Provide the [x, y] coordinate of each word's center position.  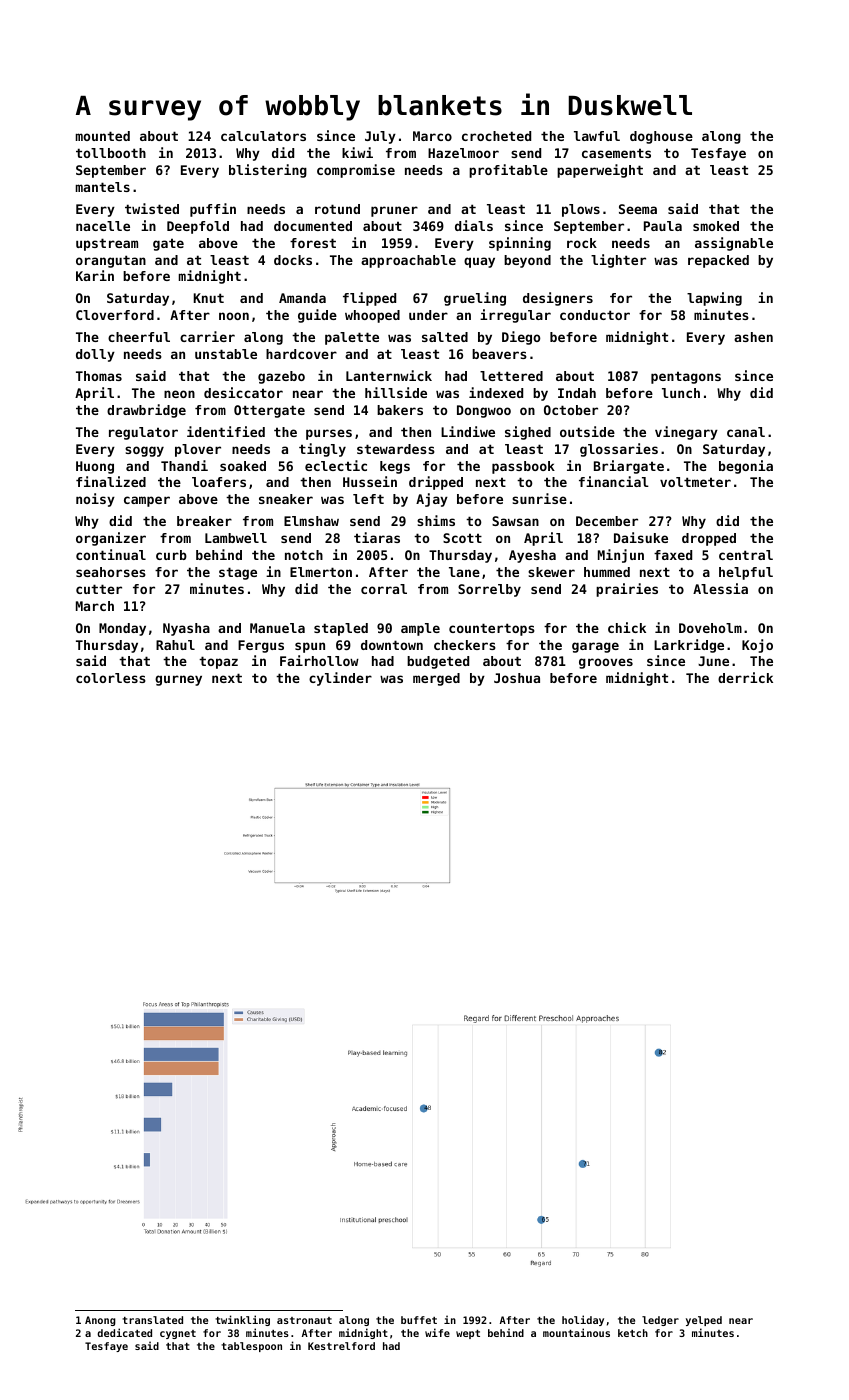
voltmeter [695, 482]
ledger [660, 1321]
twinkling [242, 1320]
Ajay [432, 500]
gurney [178, 680]
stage [238, 573]
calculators [263, 136]
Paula [663, 226]
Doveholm [710, 628]
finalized [111, 481]
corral [384, 589]
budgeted [438, 662]
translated [152, 1320]
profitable [508, 171]
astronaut [304, 1320]
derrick [745, 677]
